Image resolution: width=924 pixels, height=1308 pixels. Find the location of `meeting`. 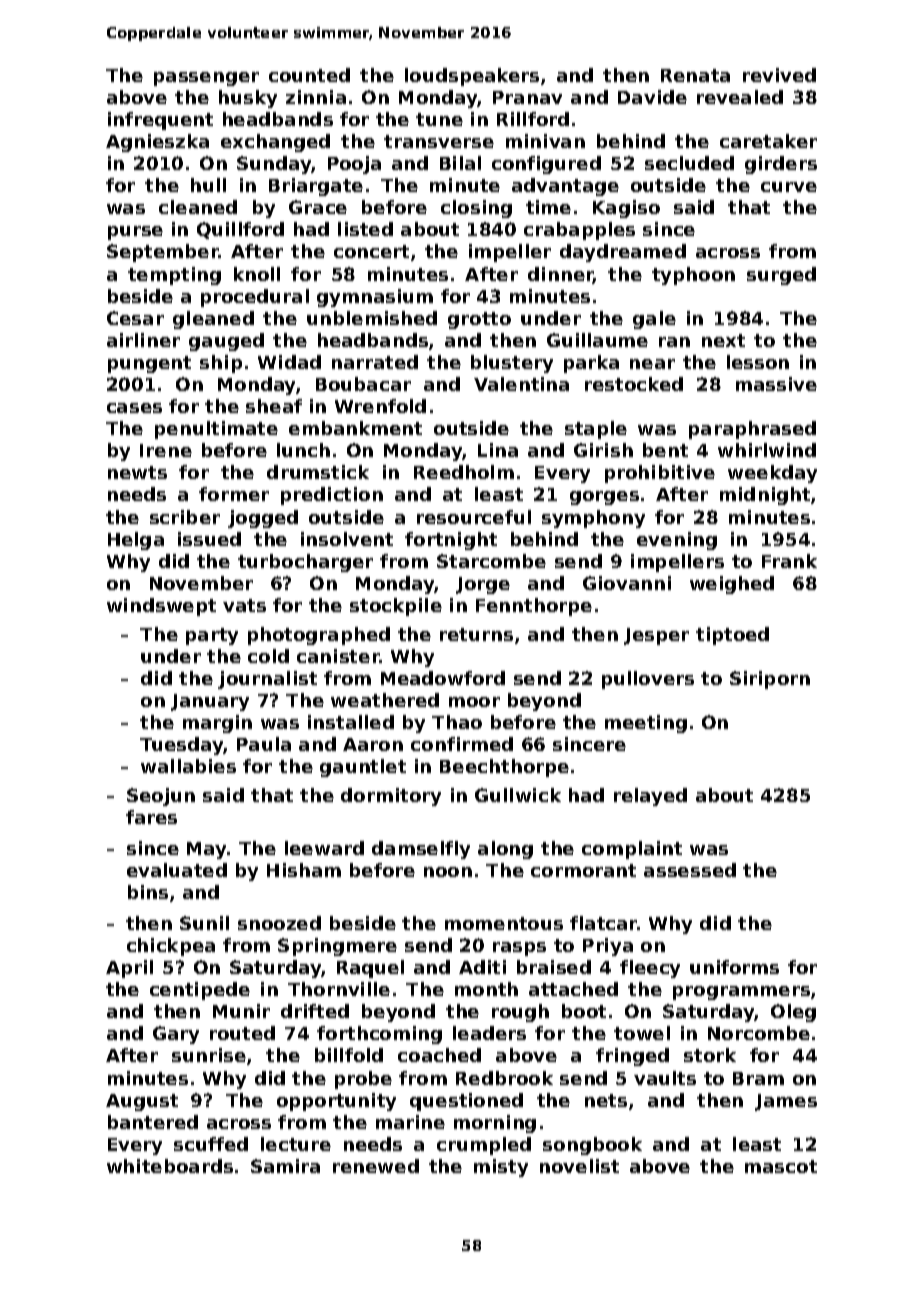

meeting is located at coordinates (646, 724).
